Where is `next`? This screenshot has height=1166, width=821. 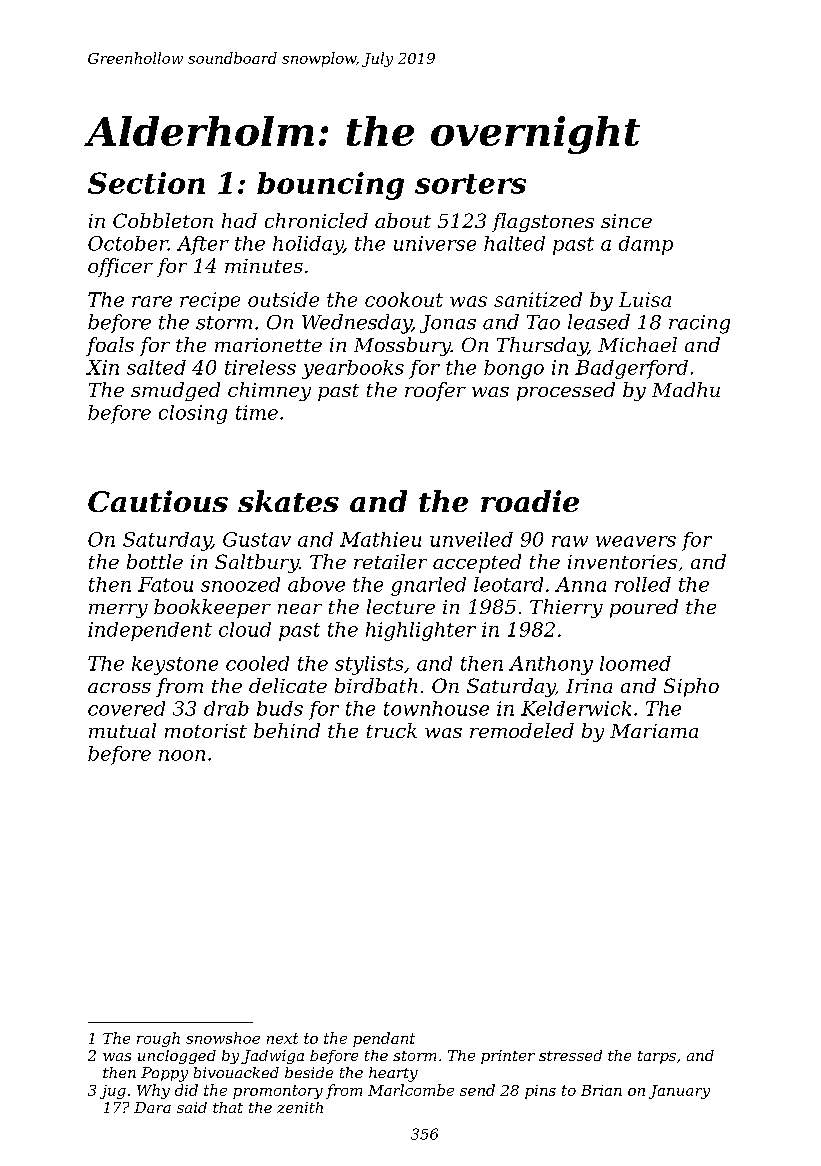 next is located at coordinates (282, 1038).
